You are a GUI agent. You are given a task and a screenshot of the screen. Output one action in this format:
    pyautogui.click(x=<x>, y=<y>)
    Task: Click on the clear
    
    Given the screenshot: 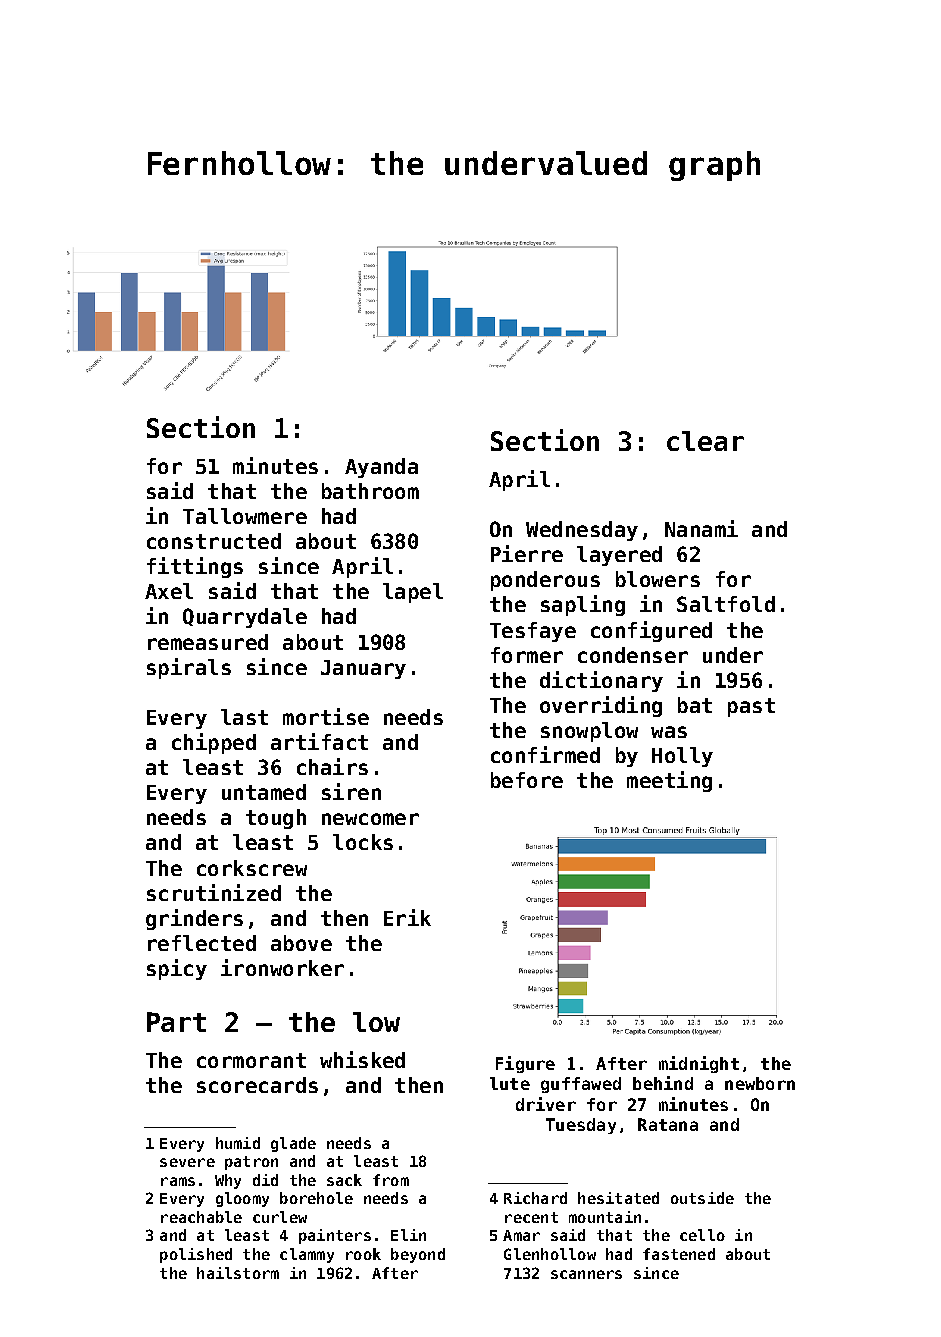 What is the action you would take?
    pyautogui.click(x=705, y=441)
